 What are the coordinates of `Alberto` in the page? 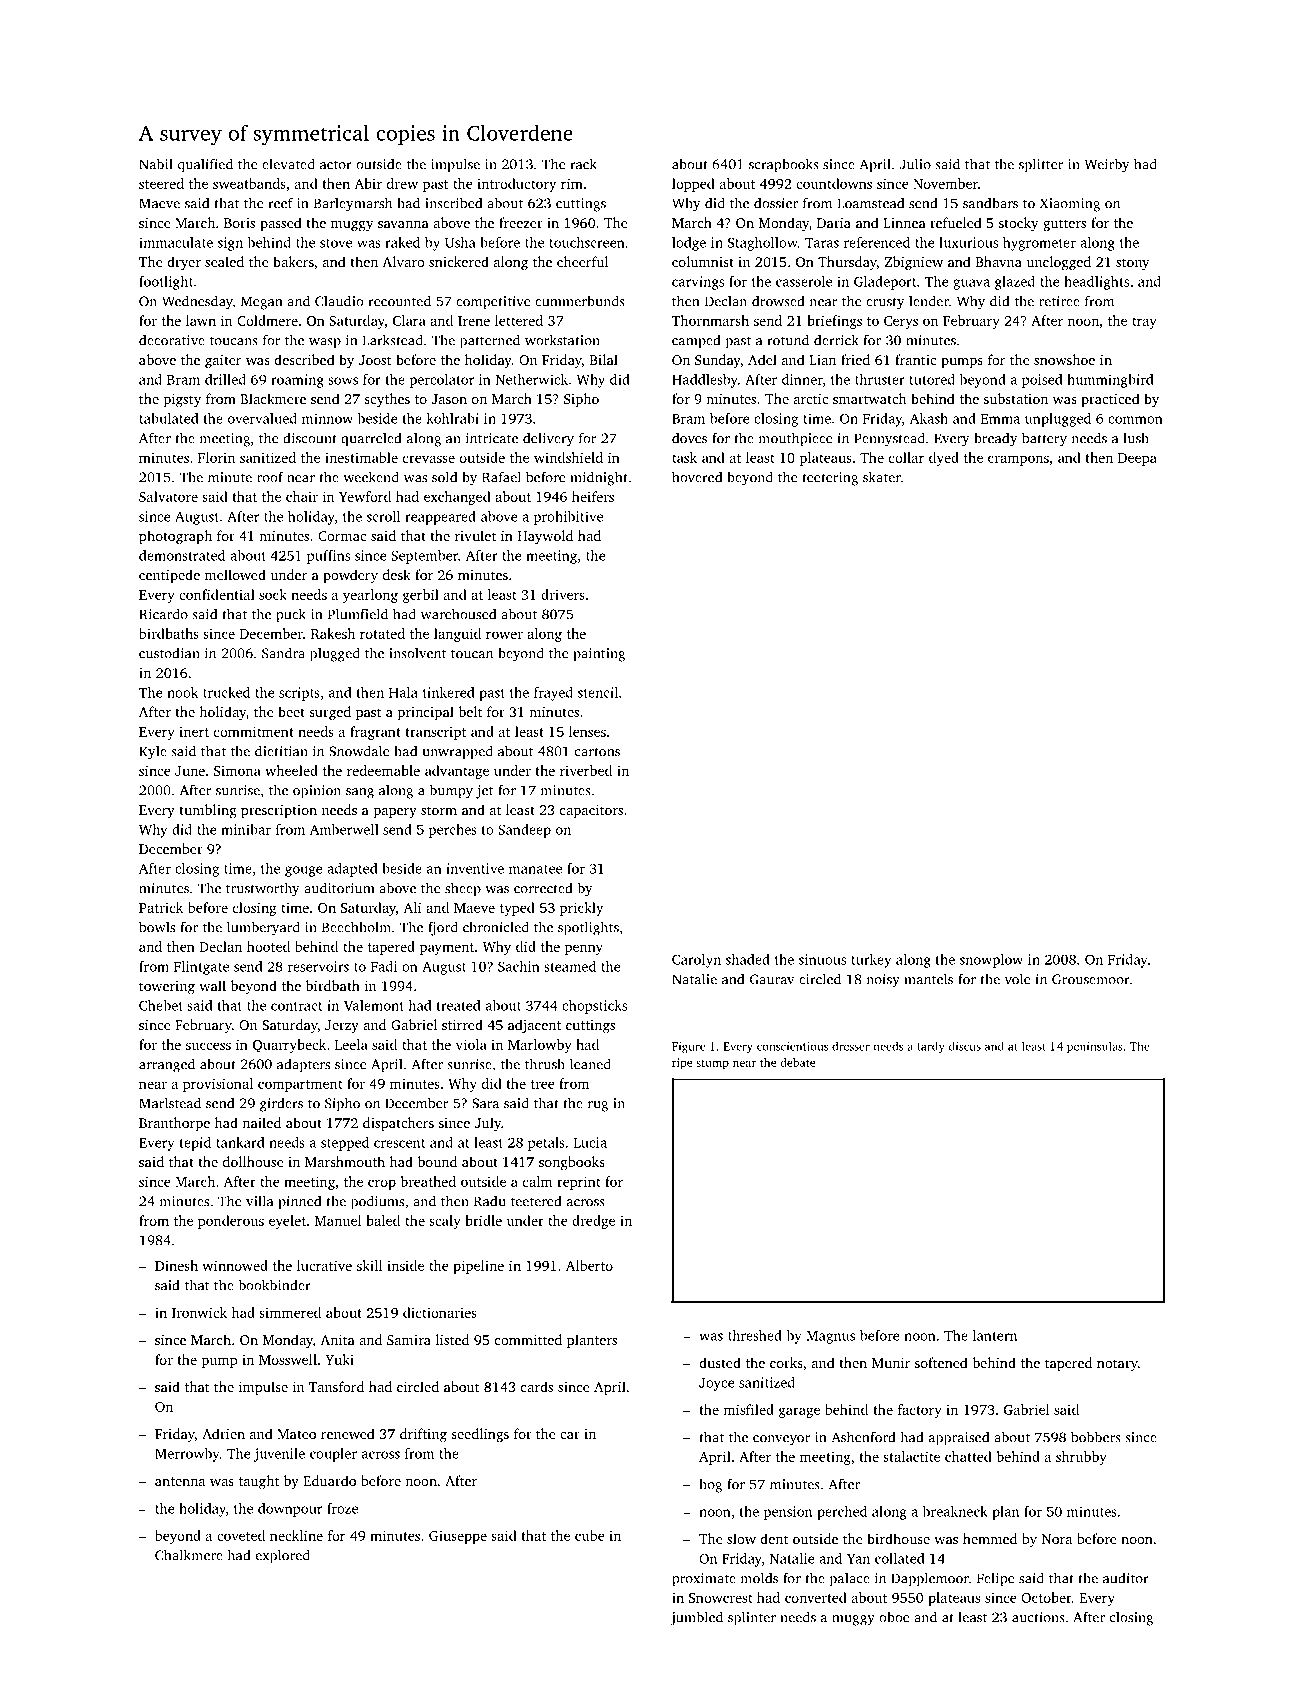 It's located at (589, 1265).
